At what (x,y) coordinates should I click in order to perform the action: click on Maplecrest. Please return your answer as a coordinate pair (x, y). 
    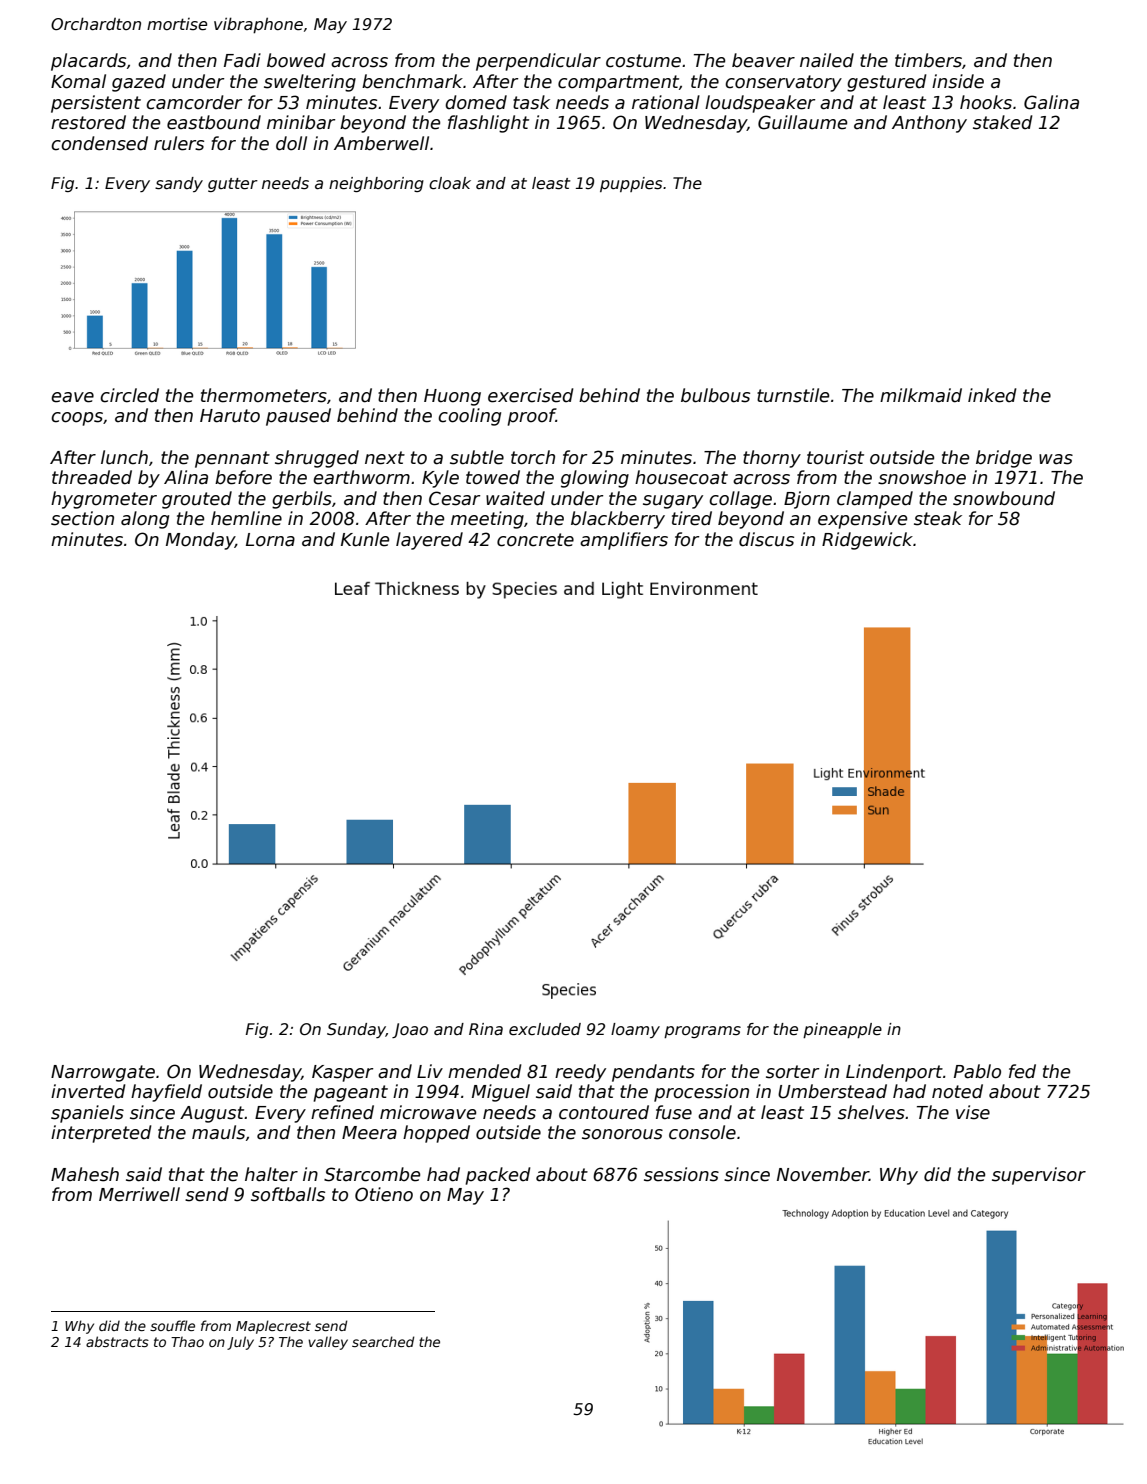
    Looking at the image, I should click on (273, 1327).
